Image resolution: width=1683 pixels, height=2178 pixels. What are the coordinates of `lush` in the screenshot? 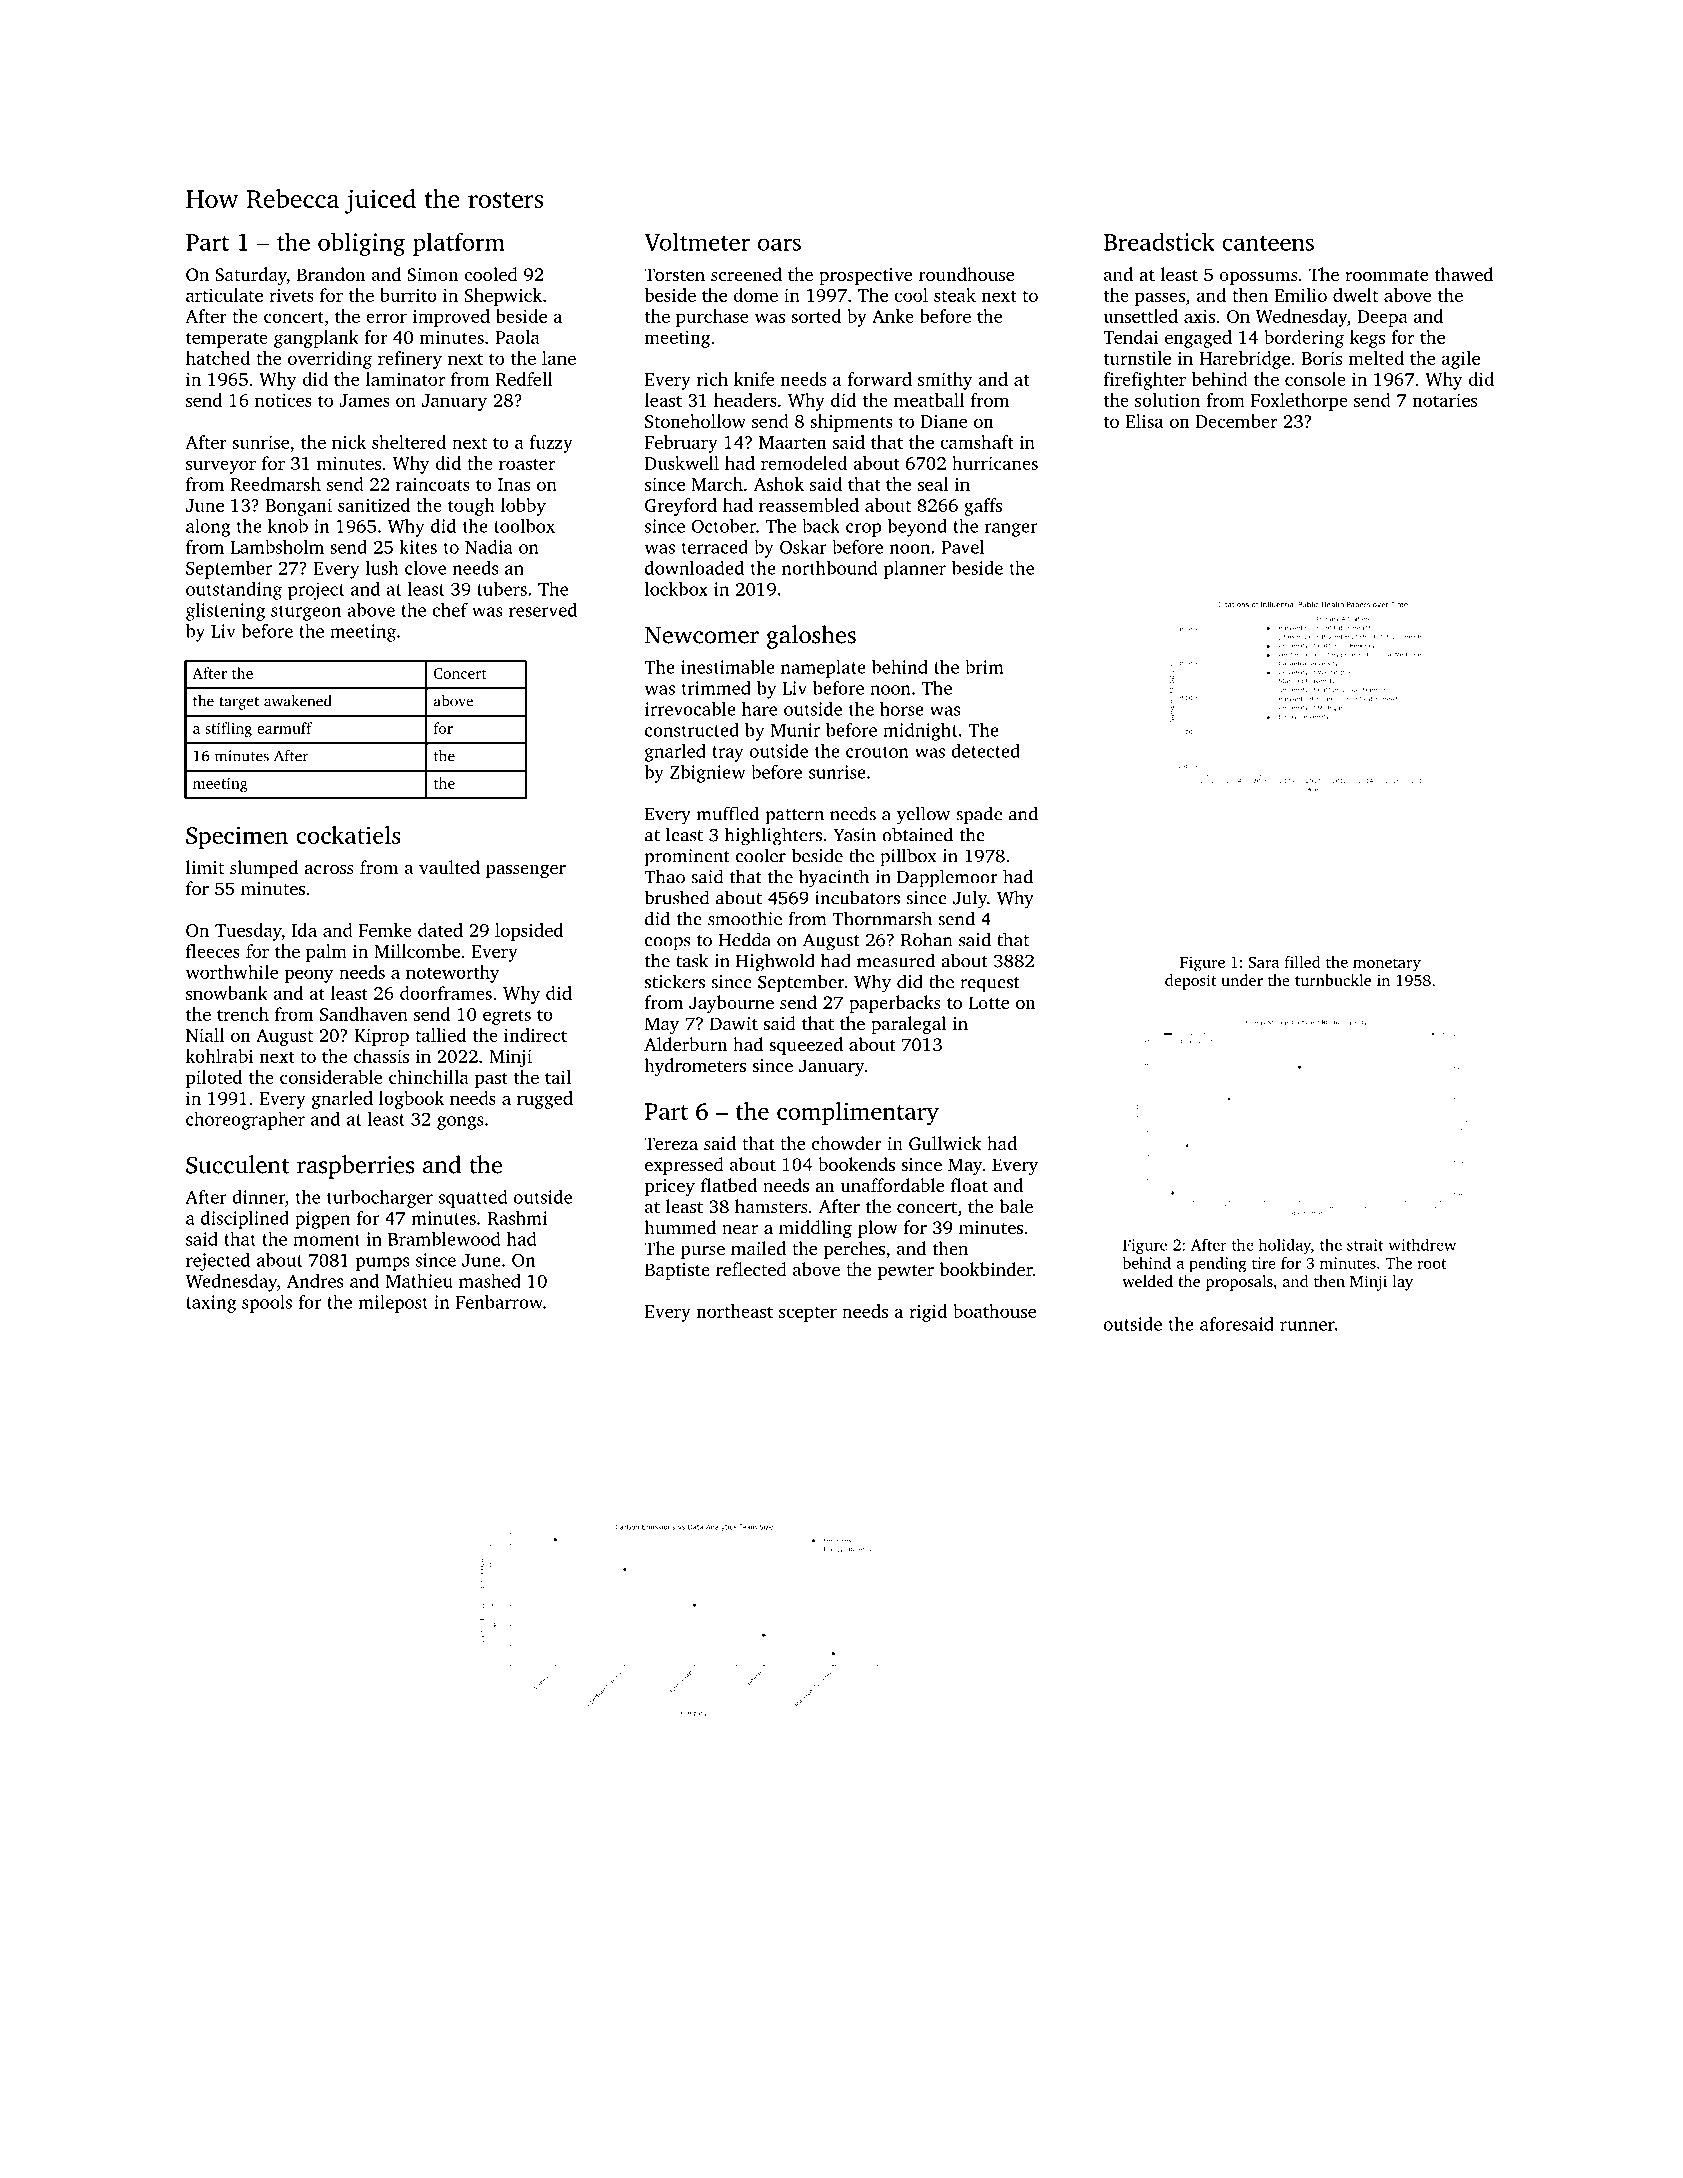 It's located at (381, 568).
